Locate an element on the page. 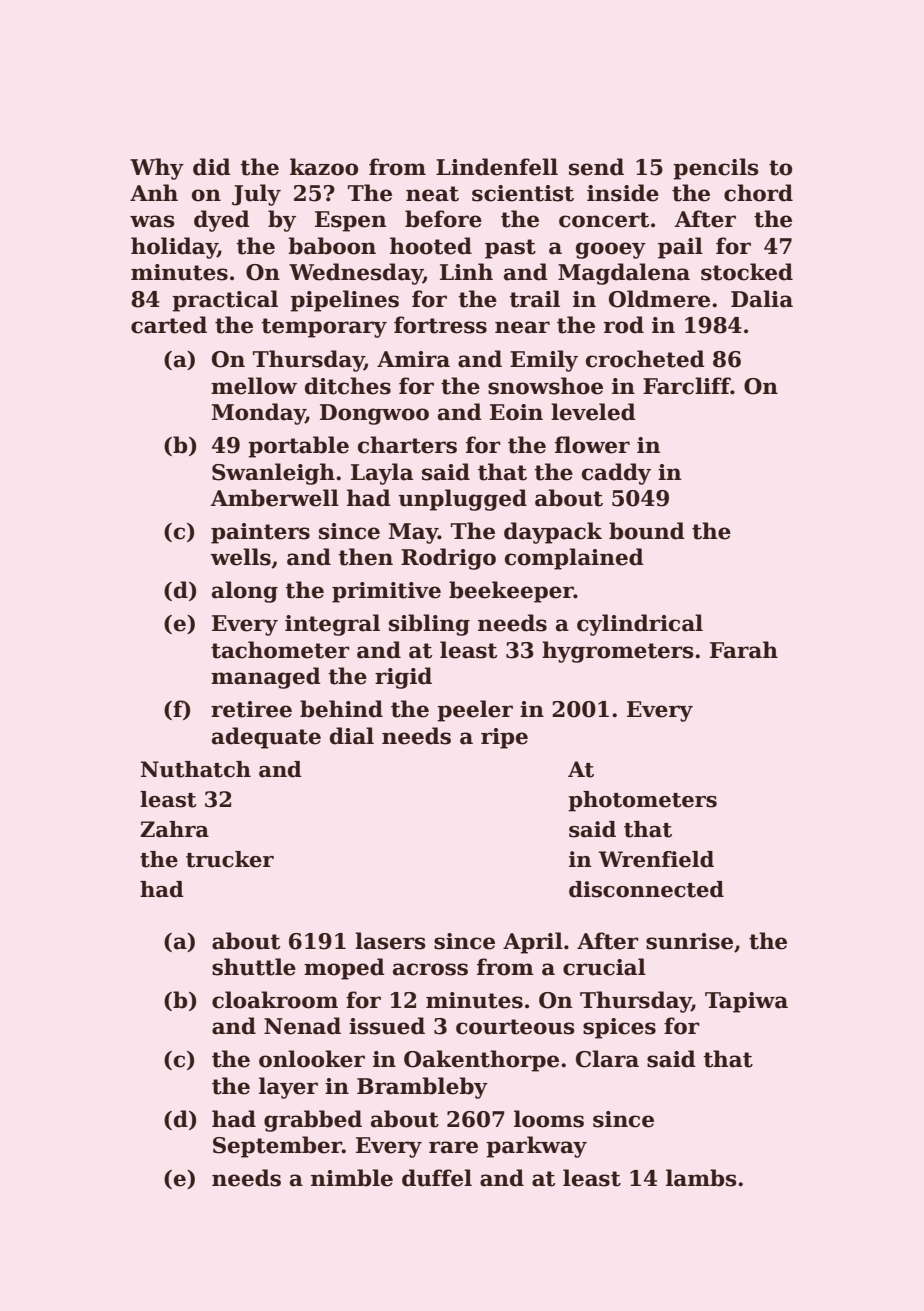  Oakenthorpe is located at coordinates (481, 1061).
